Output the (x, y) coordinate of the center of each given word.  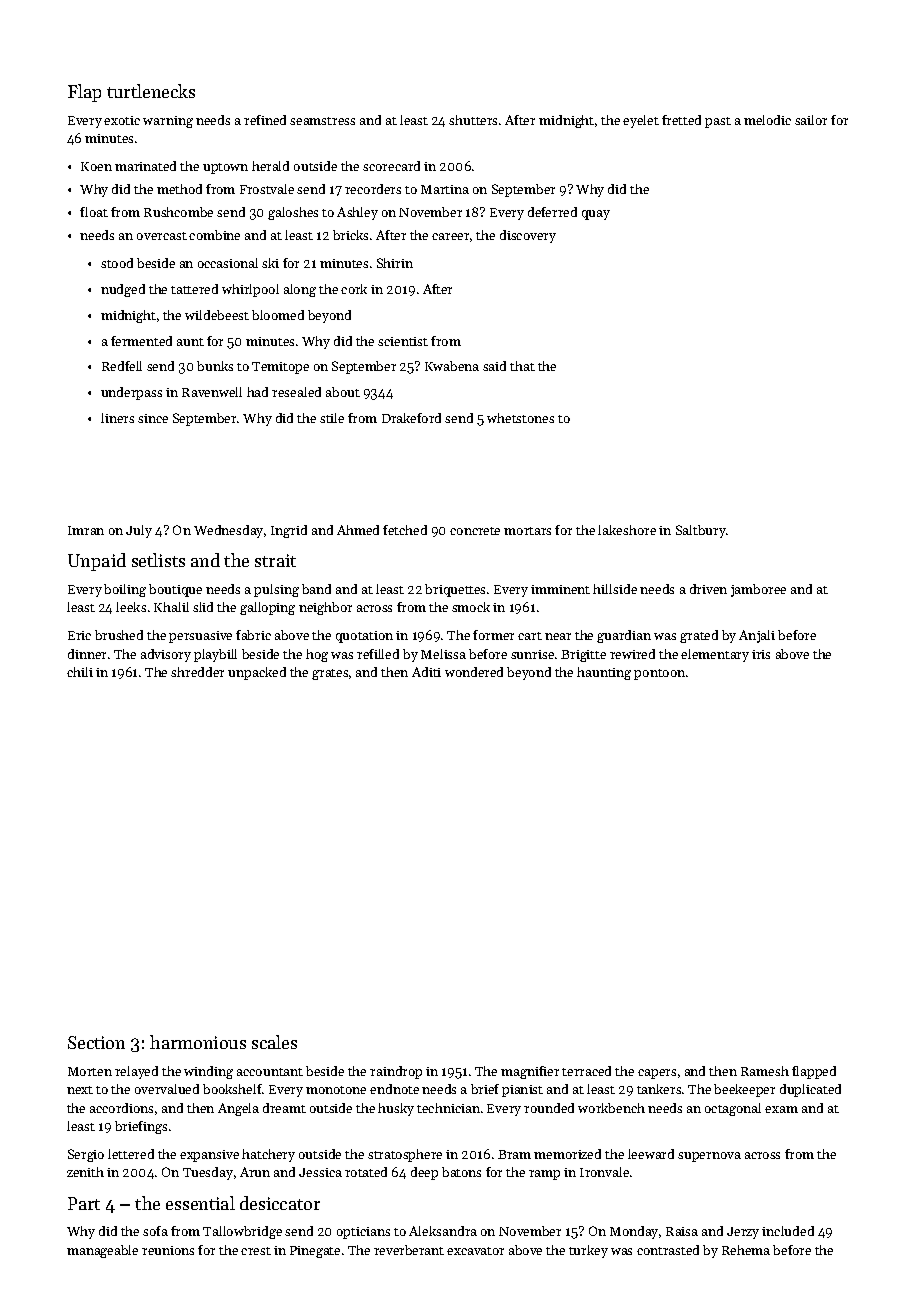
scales (274, 1042)
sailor (811, 120)
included (788, 1231)
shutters (473, 120)
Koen (96, 166)
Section (96, 1042)
